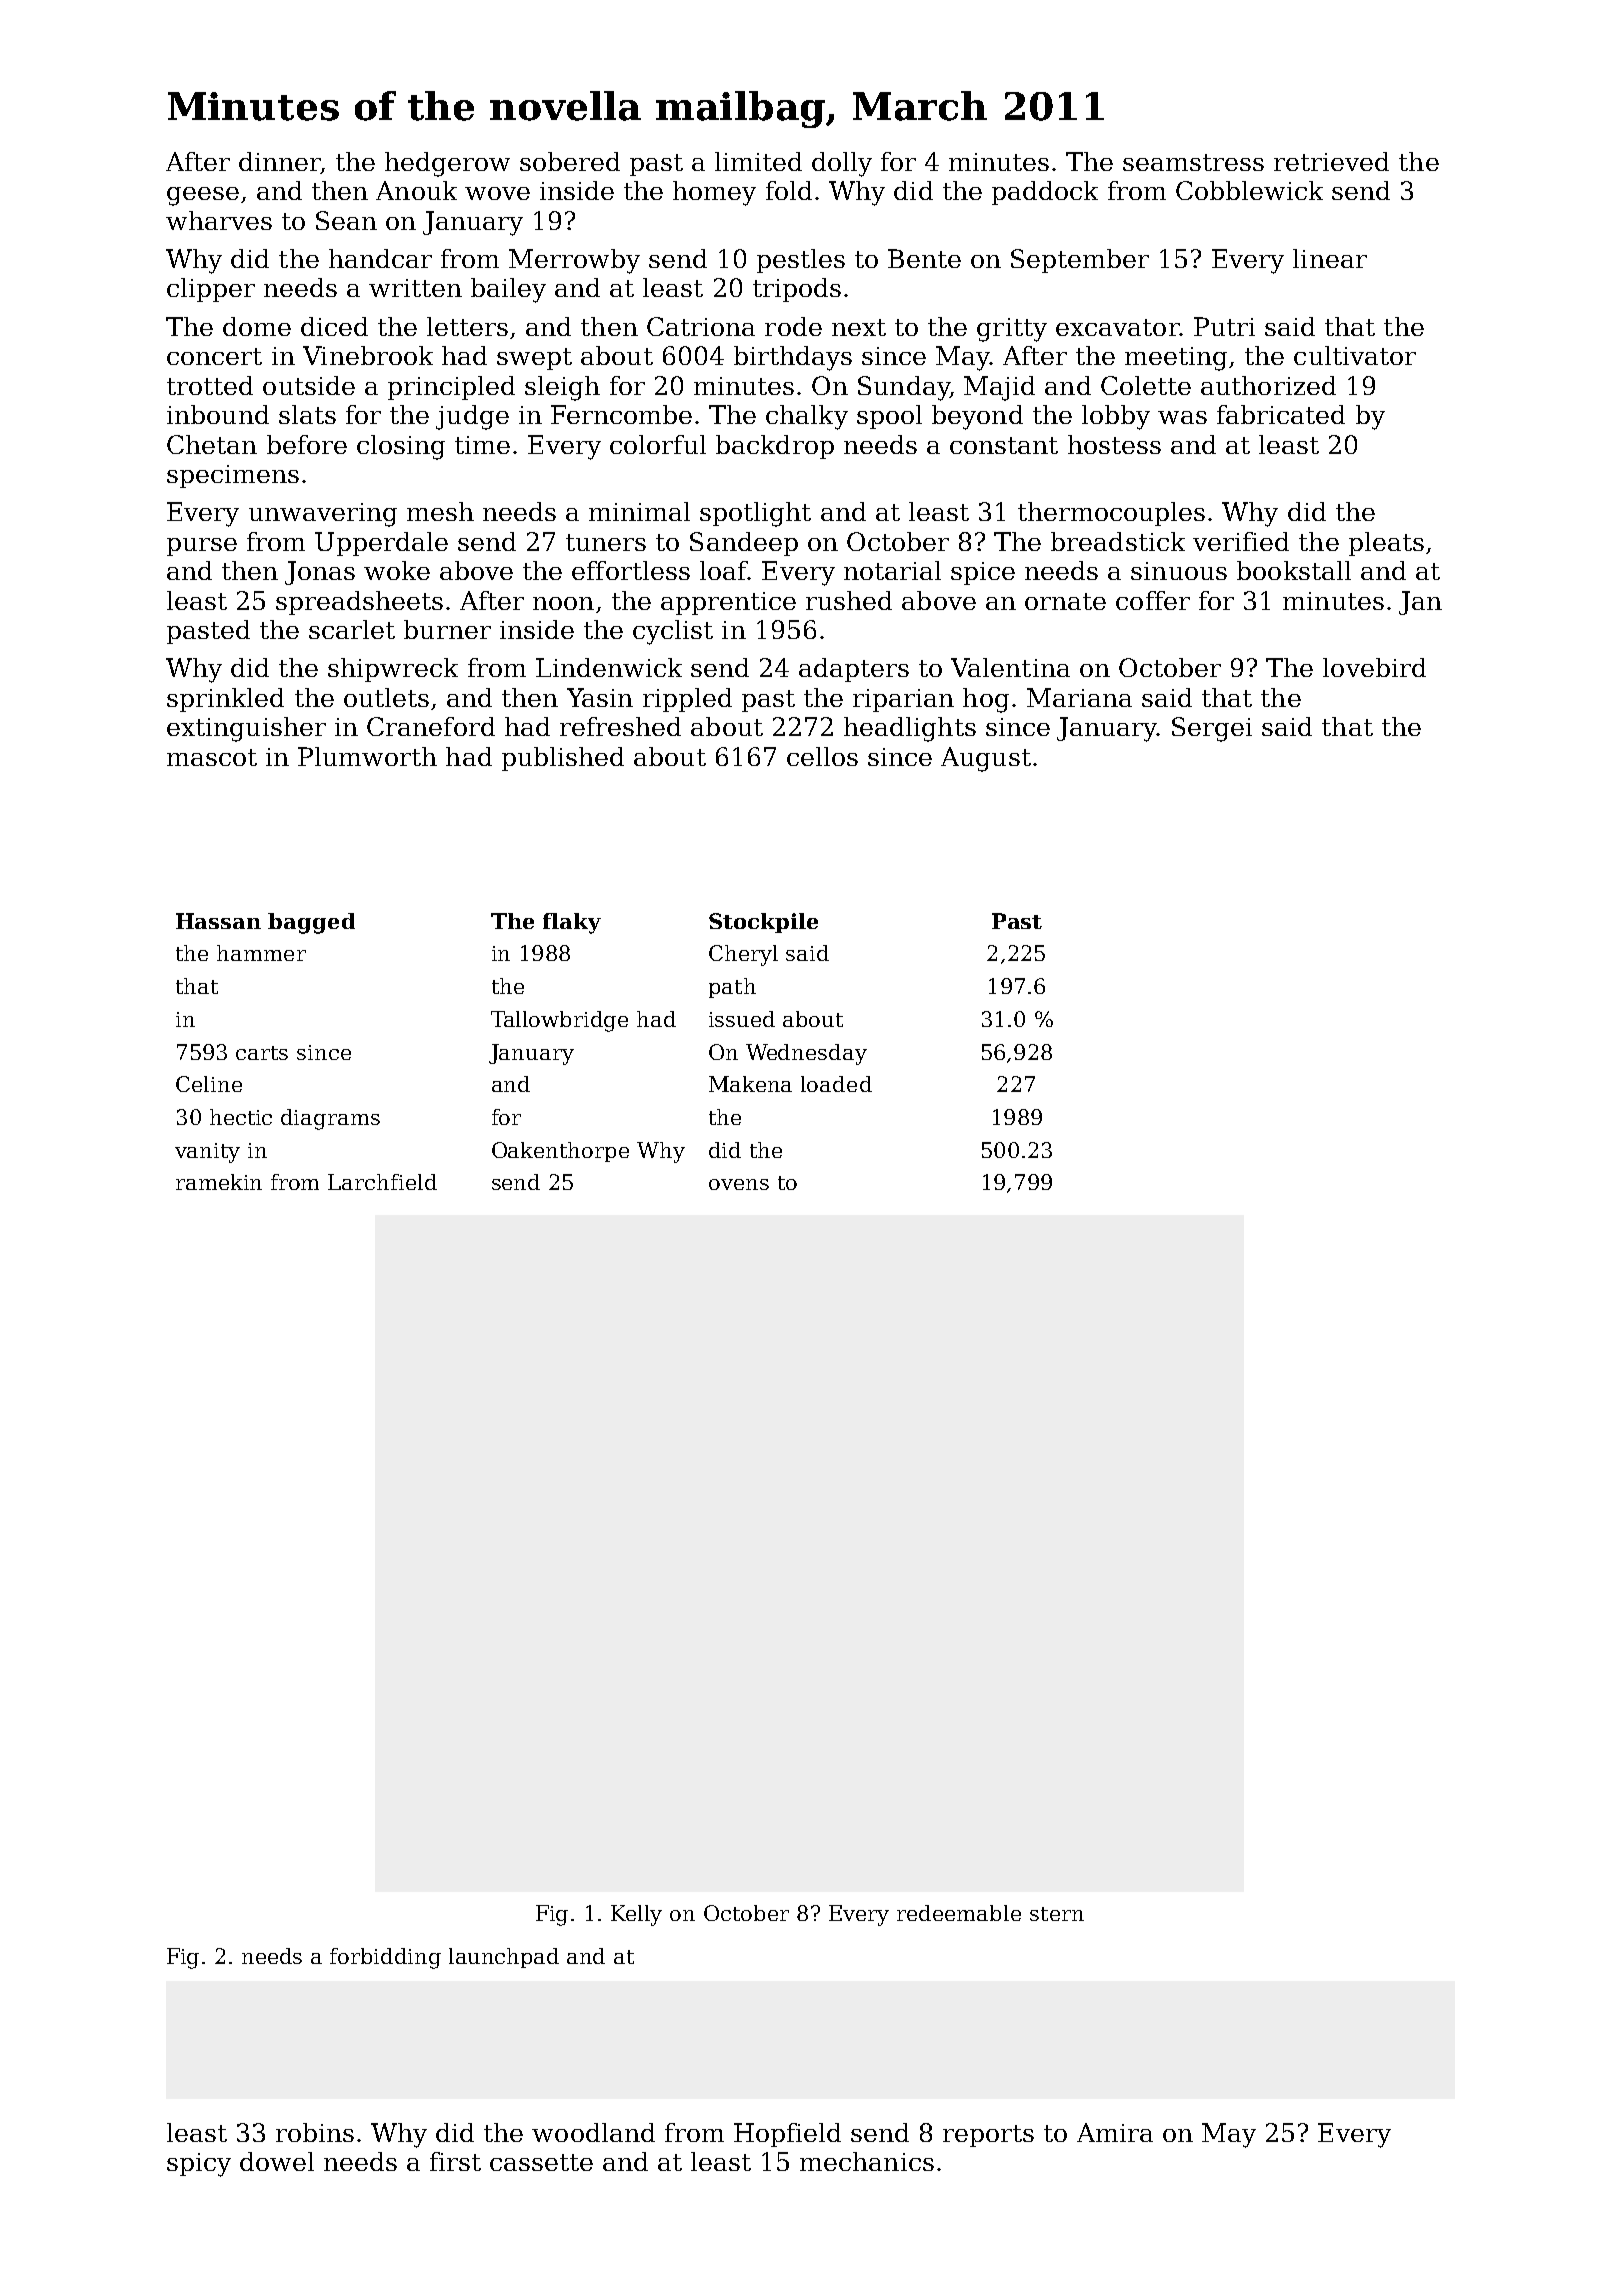  I want to click on bagged, so click(311, 923).
